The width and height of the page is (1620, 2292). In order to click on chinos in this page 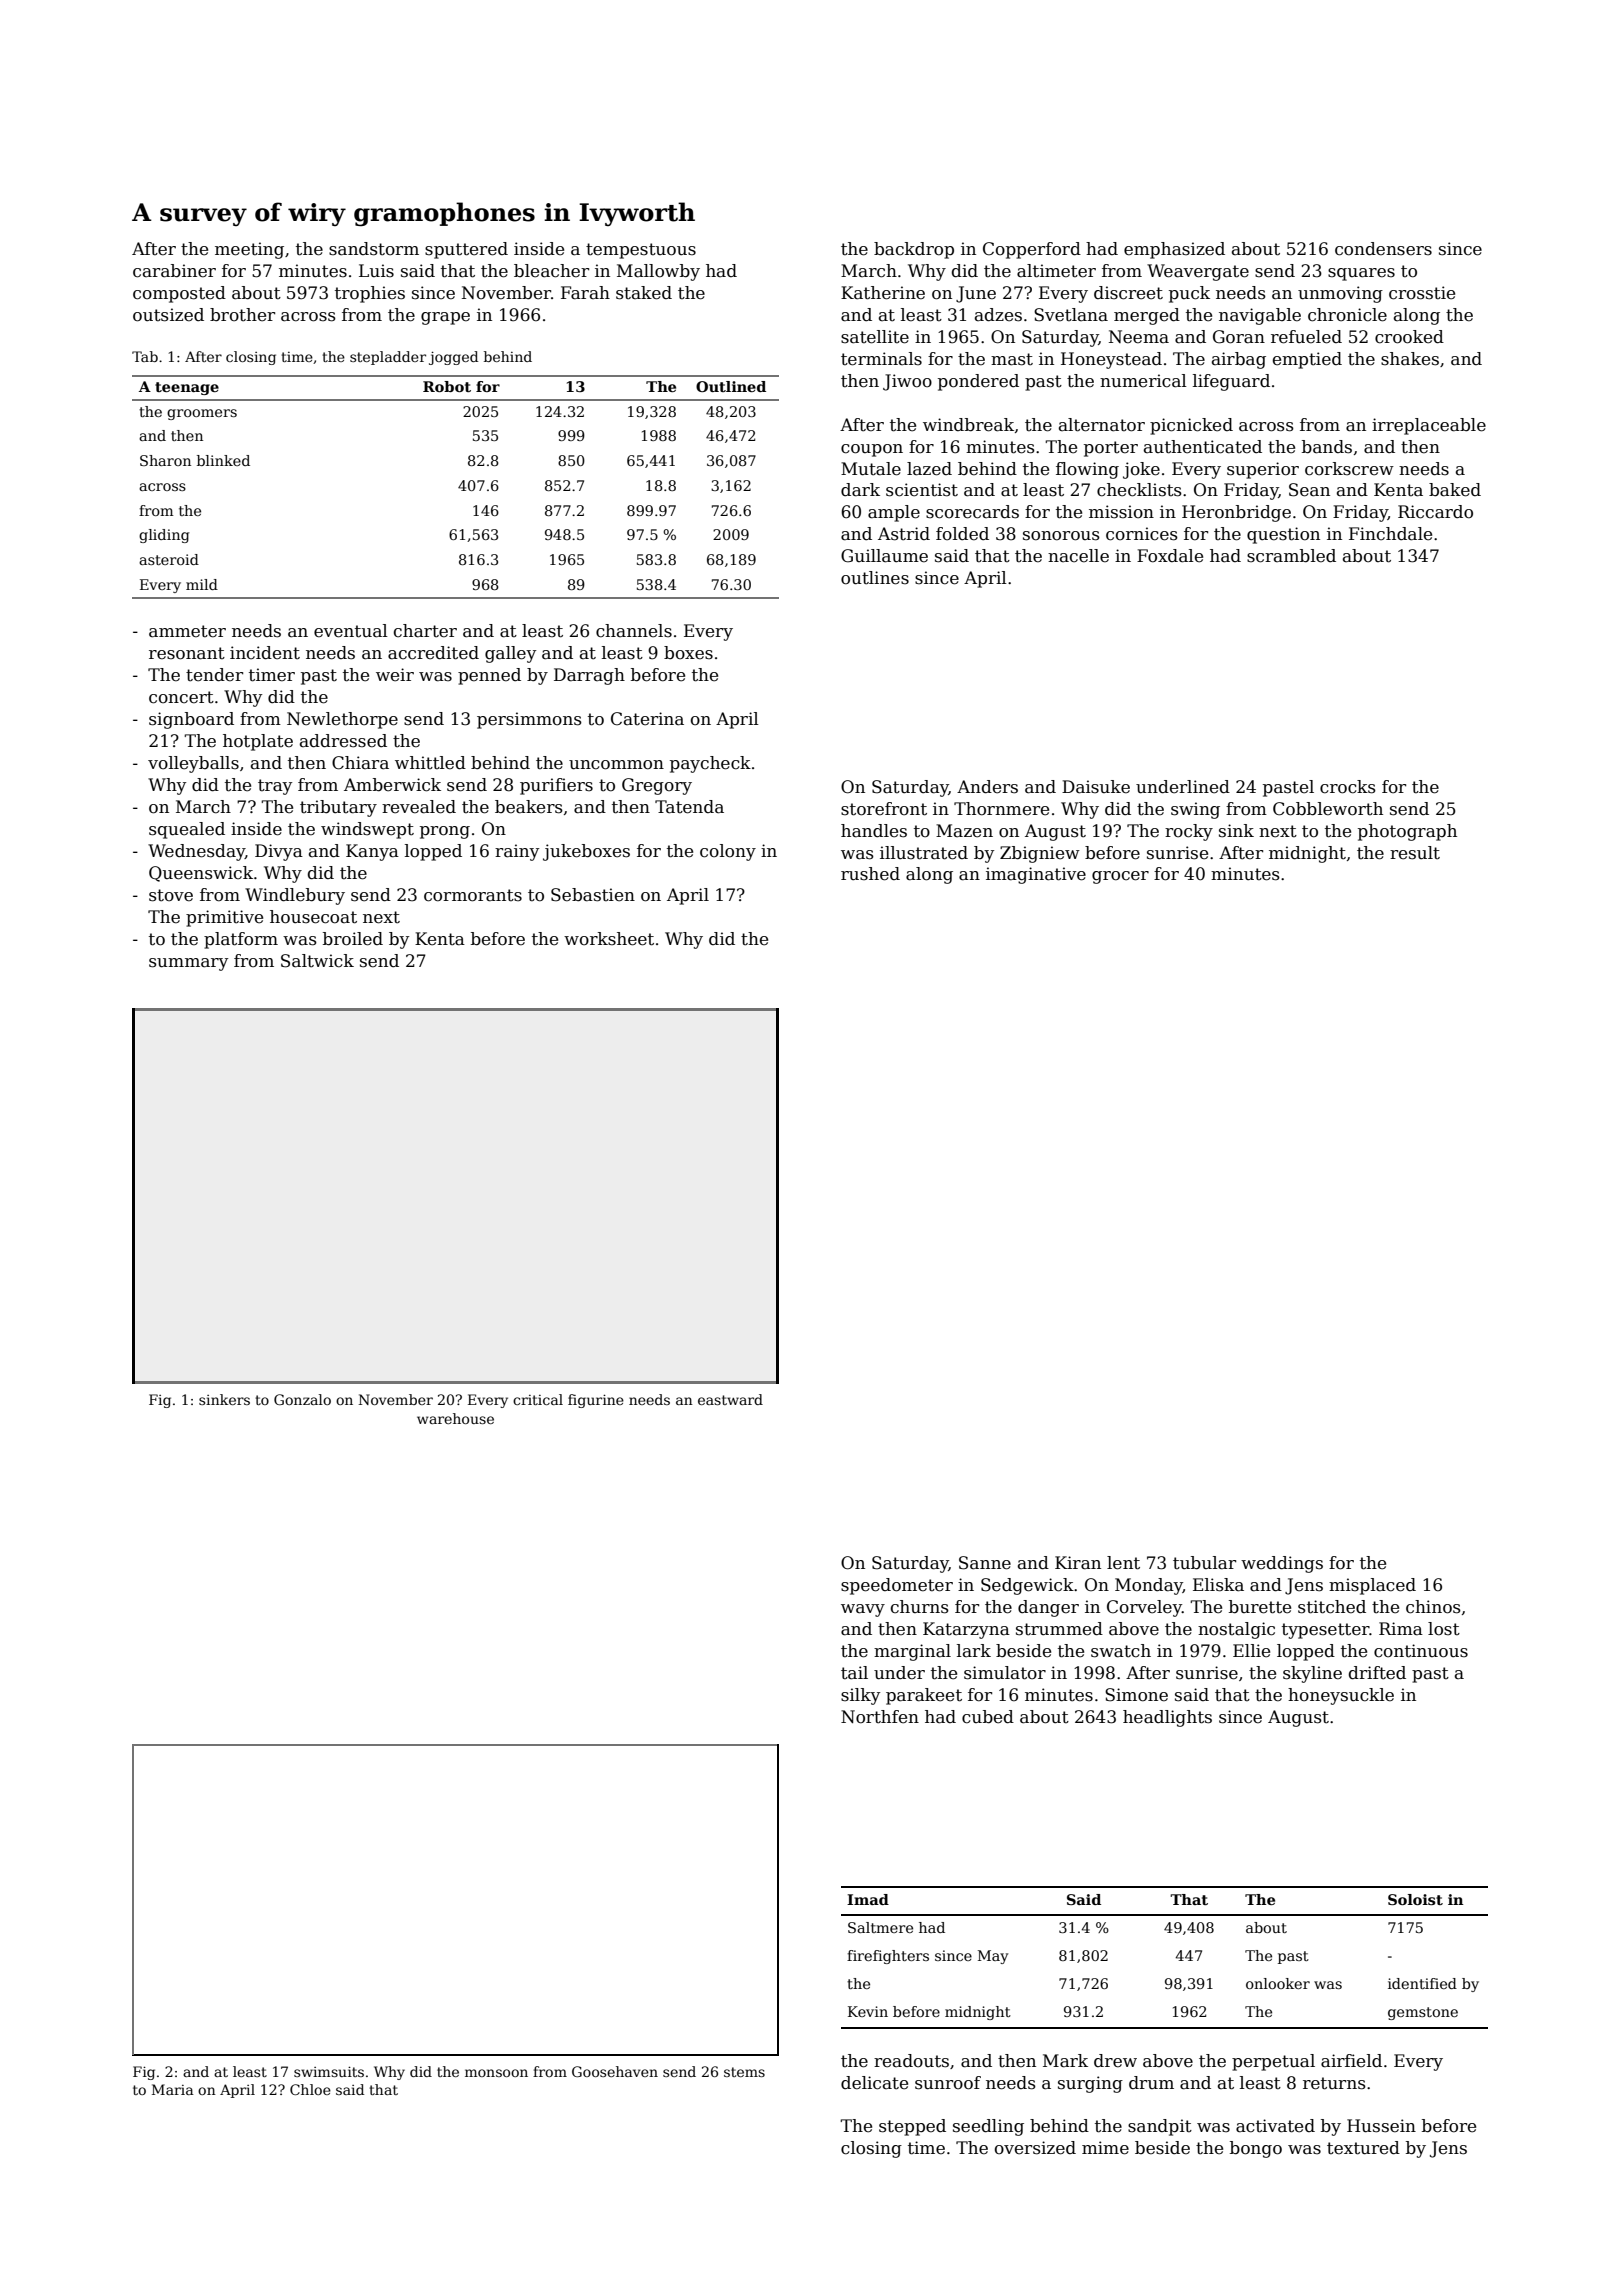, I will do `click(1433, 1607)`.
